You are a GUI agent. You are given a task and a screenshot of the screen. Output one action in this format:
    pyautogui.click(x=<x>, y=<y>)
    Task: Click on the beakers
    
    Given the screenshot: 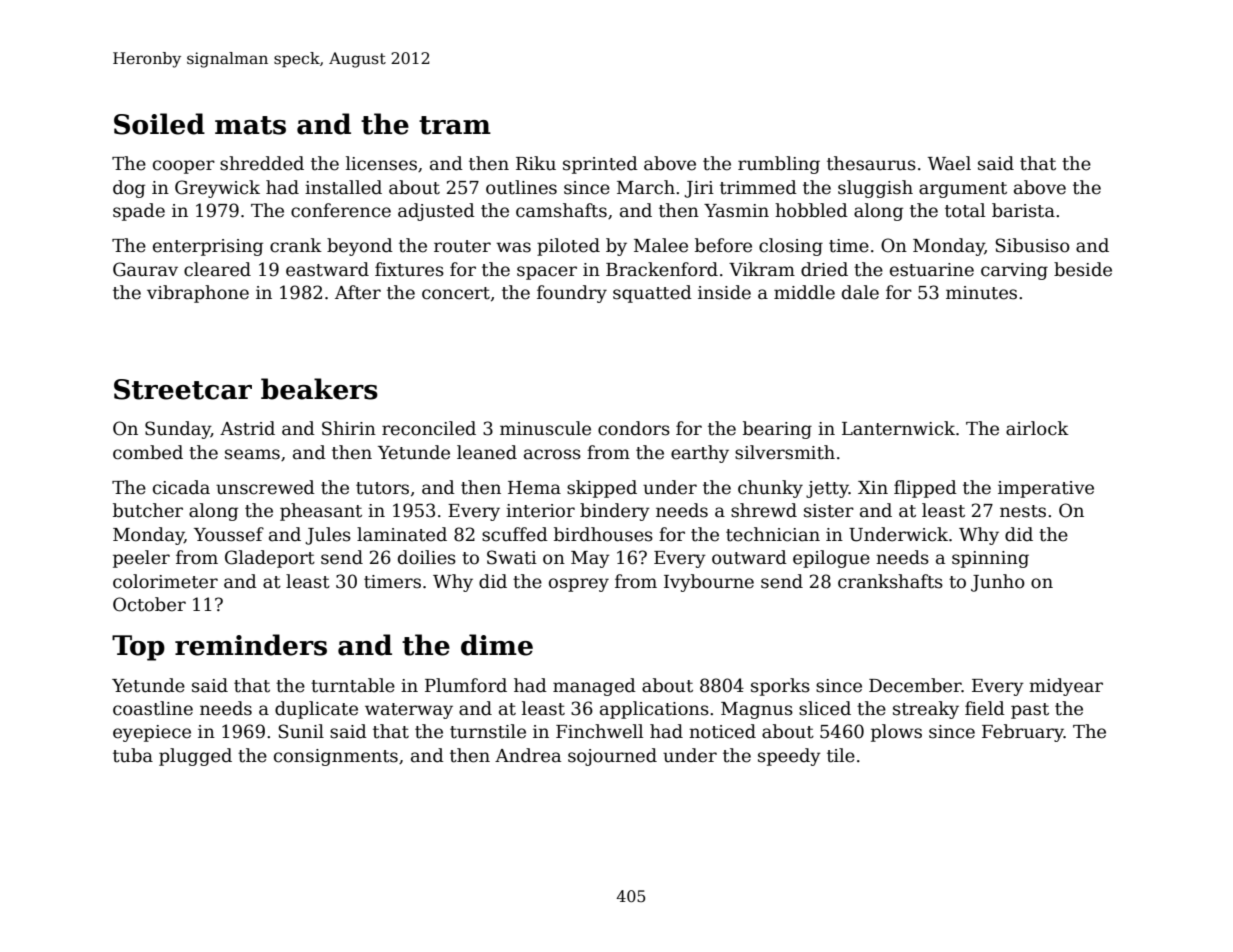 What is the action you would take?
    pyautogui.click(x=319, y=389)
